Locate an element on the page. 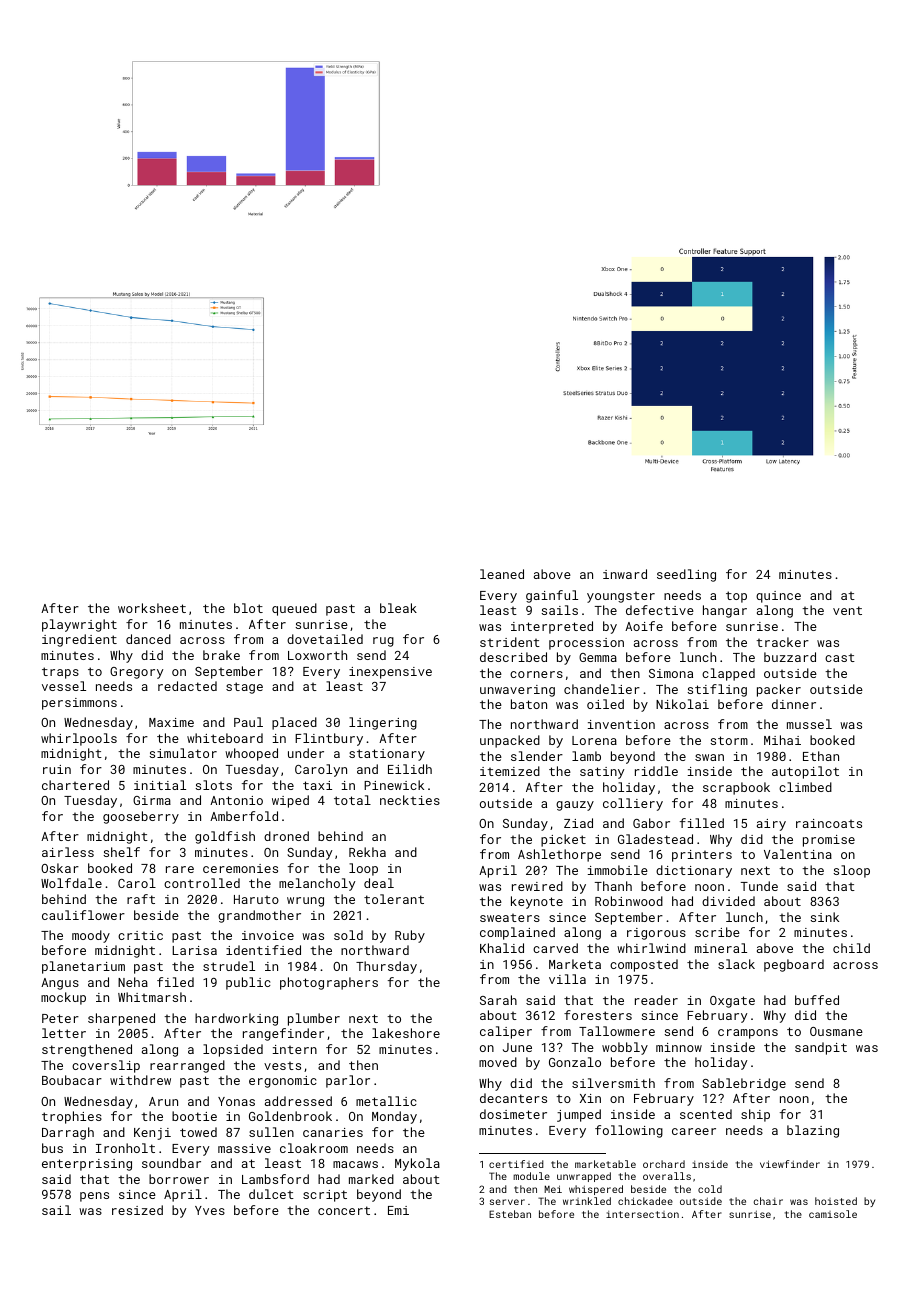 The height and width of the document is (1308, 924). Simona is located at coordinates (671, 673).
